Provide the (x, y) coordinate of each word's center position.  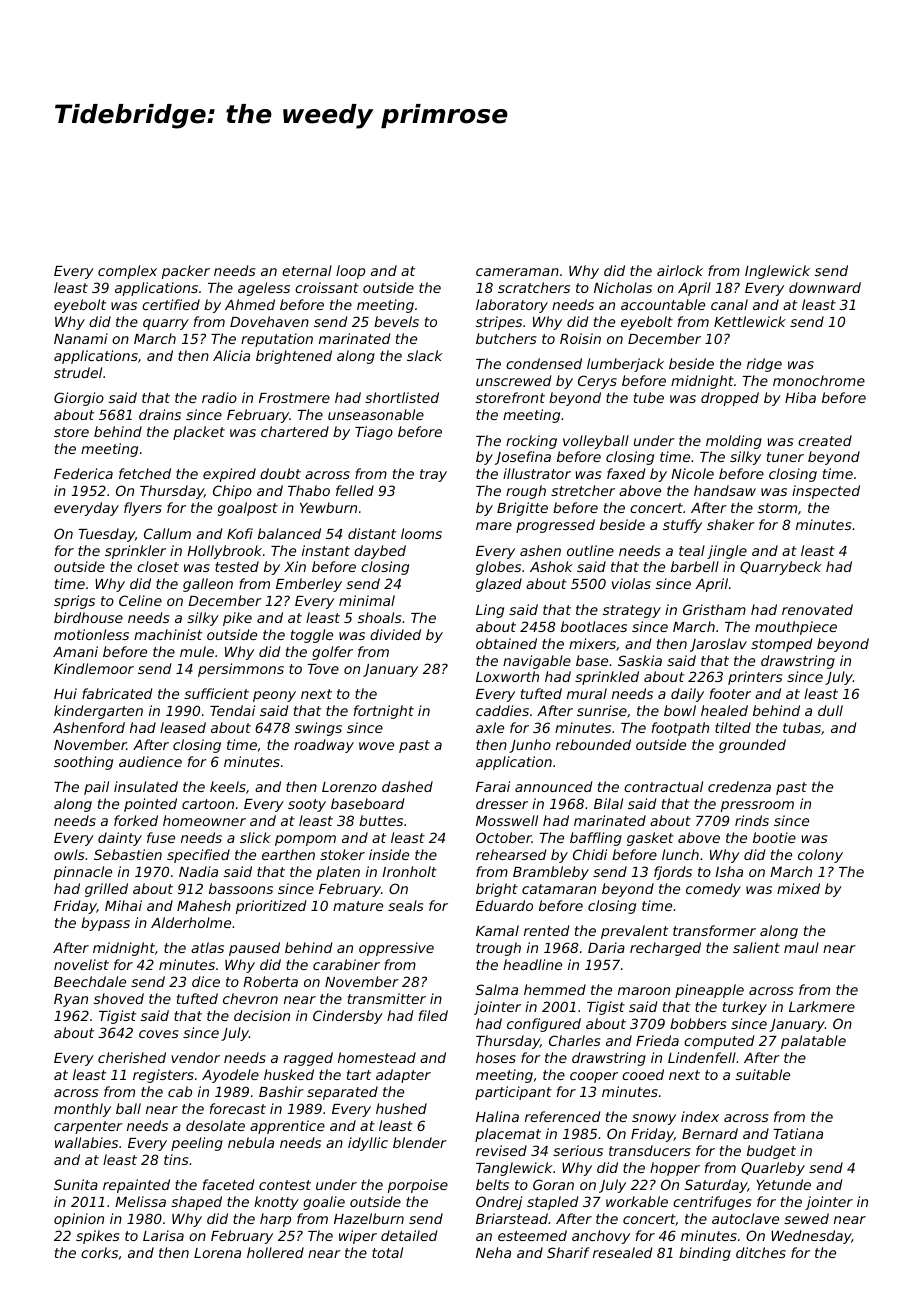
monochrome (819, 380)
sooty (307, 805)
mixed (798, 888)
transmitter (387, 998)
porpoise (418, 1186)
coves (158, 1034)
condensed (544, 363)
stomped (781, 645)
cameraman (517, 272)
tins (176, 1159)
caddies (502, 710)
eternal (307, 270)
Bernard (710, 1133)
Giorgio (79, 399)
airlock (680, 270)
